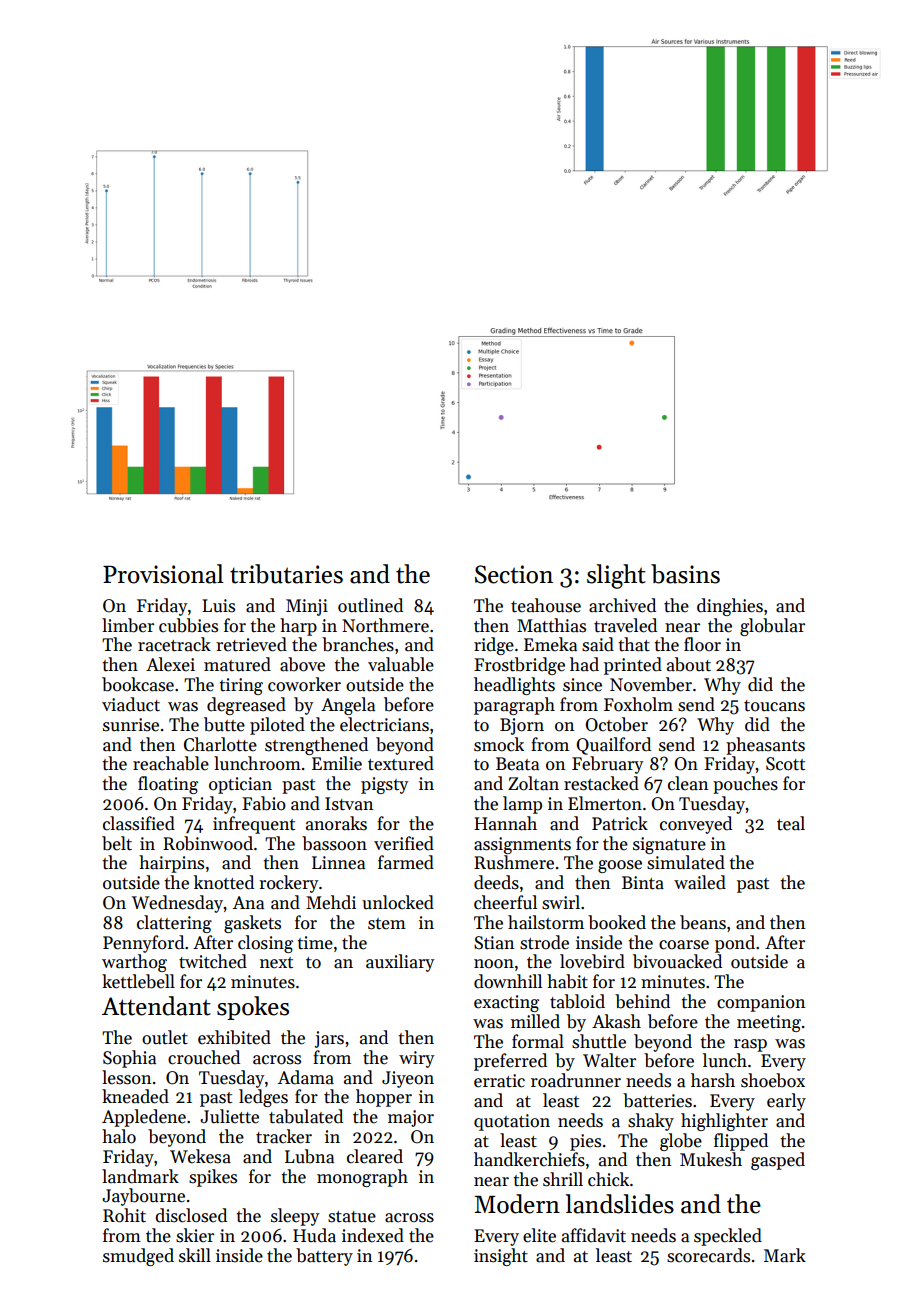 The image size is (908, 1316). Describe the element at coordinates (384, 724) in the screenshot. I see `electricians` at that location.
